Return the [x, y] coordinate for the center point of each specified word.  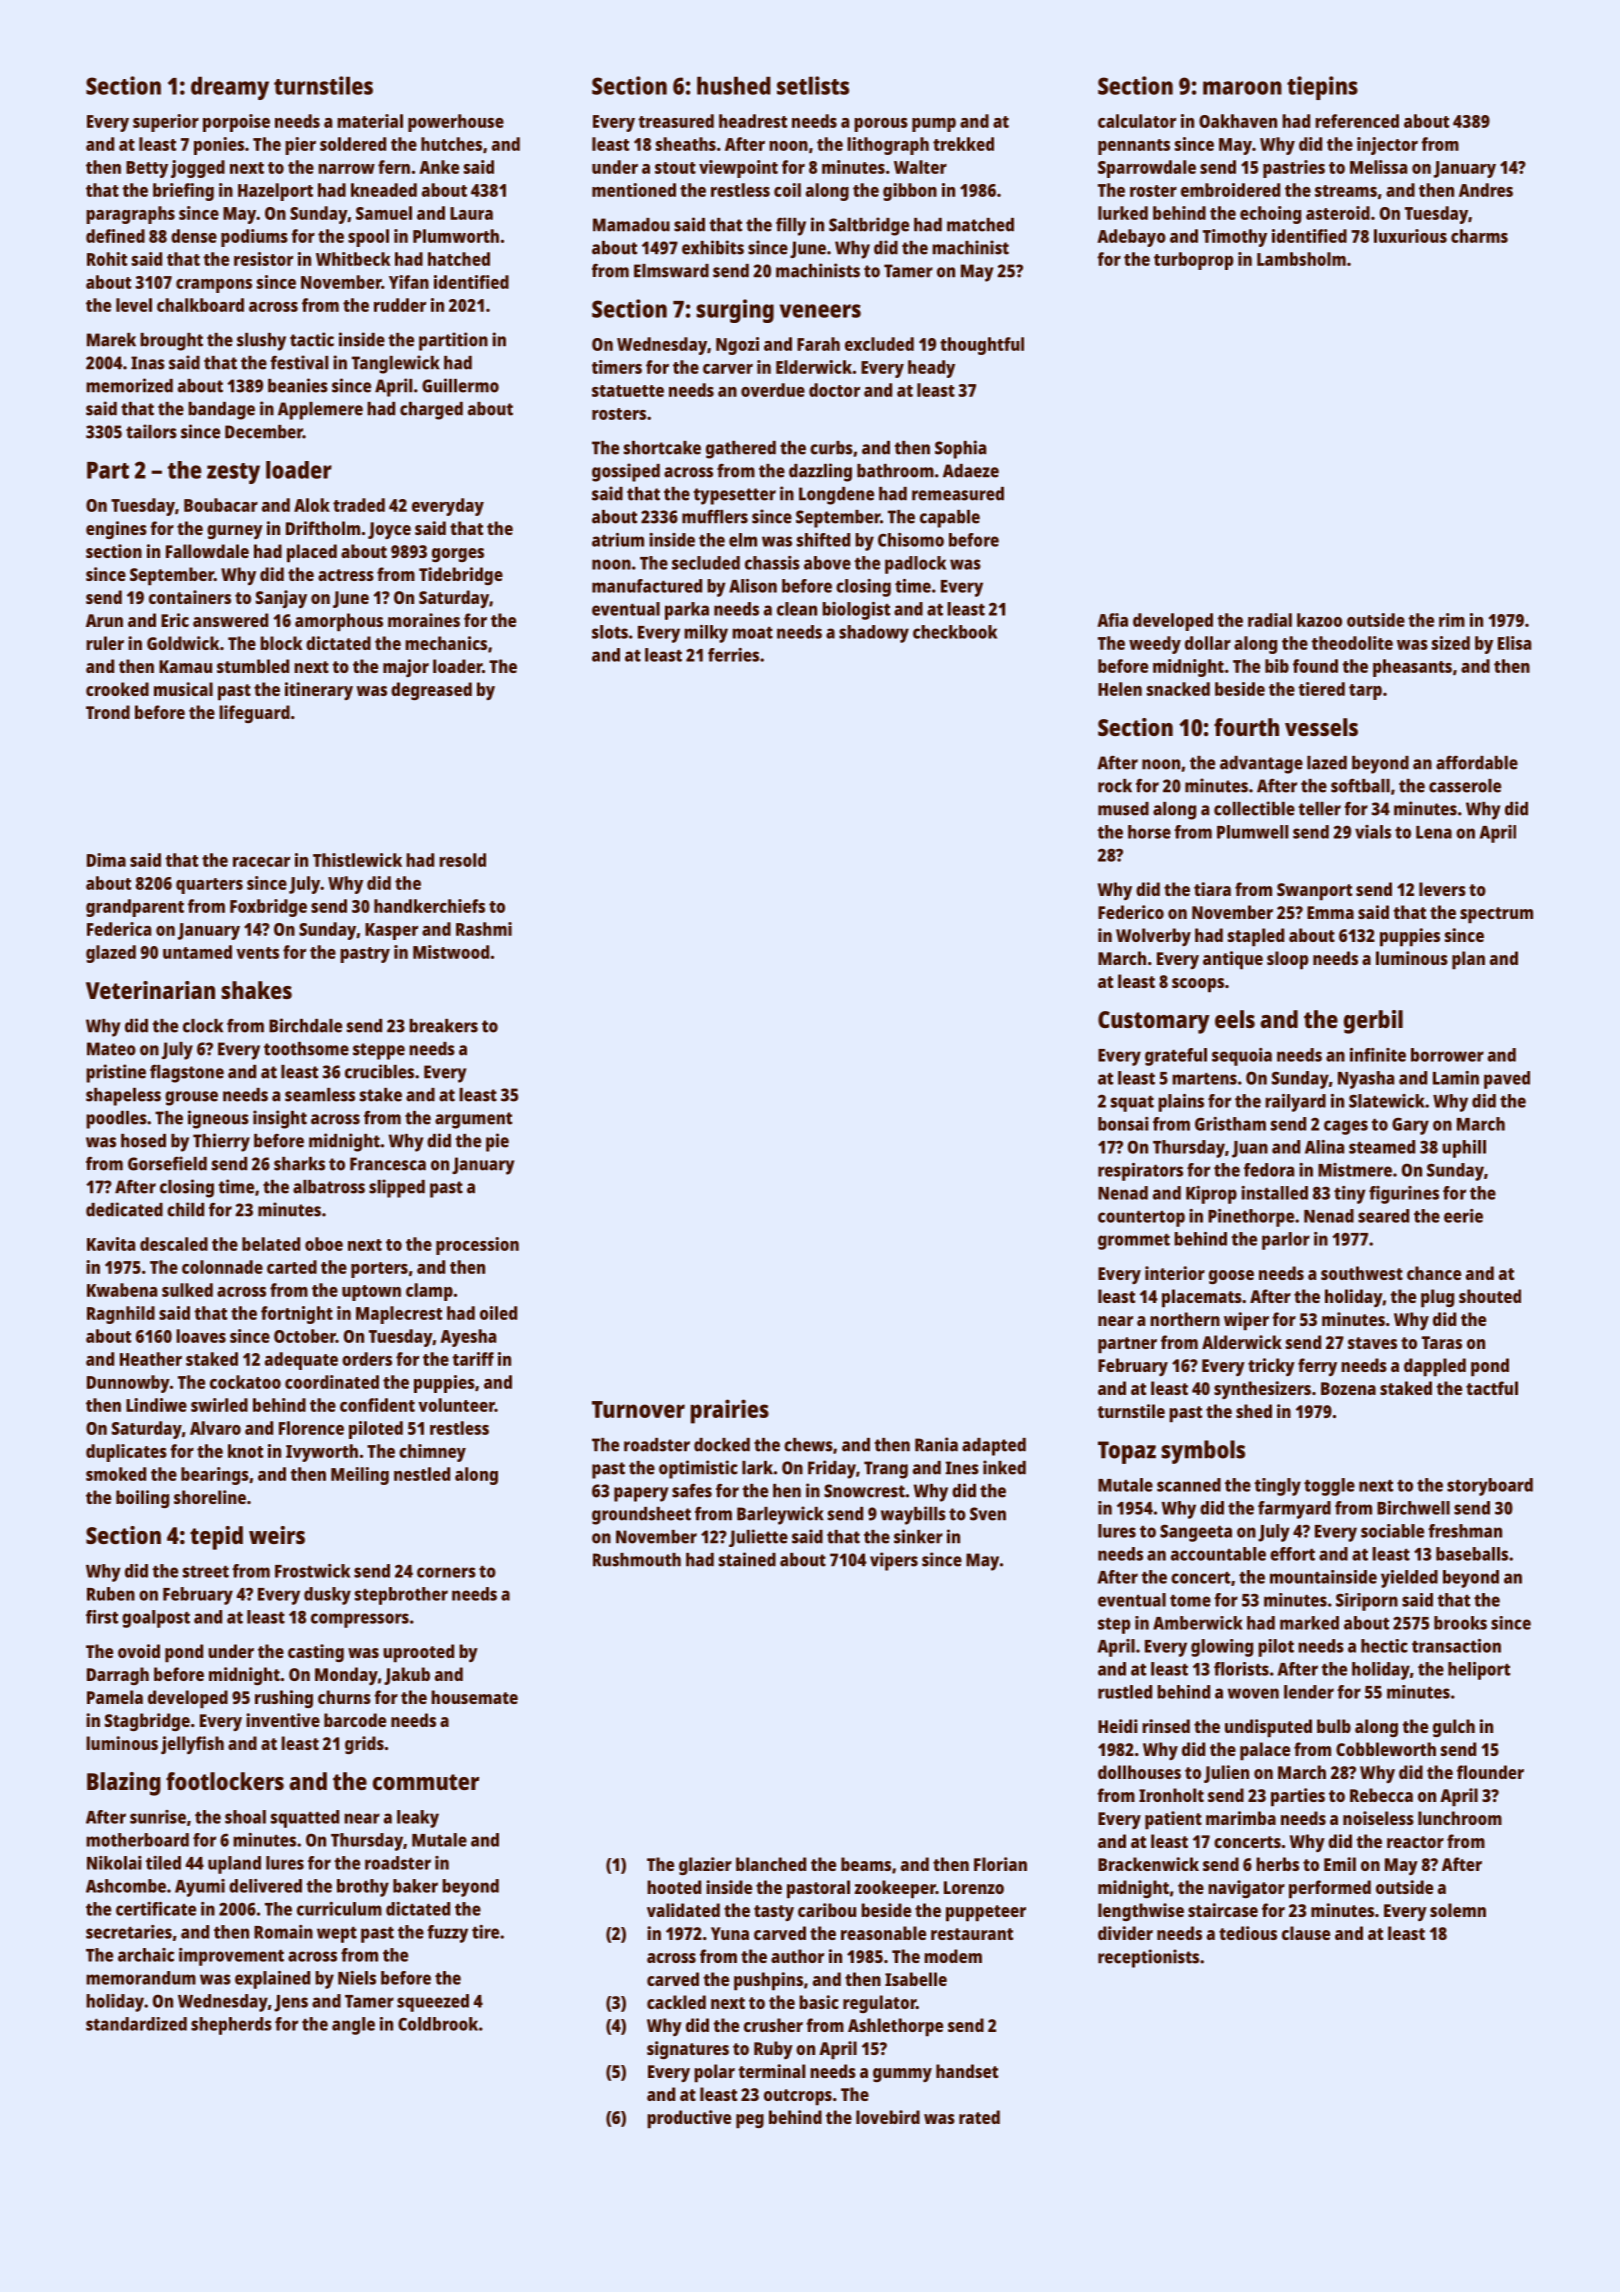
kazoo [1319, 620]
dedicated [124, 1209]
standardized [136, 2024]
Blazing [124, 1784]
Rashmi [484, 929]
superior [166, 123]
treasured [676, 121]
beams [866, 1864]
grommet [1134, 1241]
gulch [1454, 1728]
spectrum [1496, 915]
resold [462, 860]
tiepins [1322, 88]
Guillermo [460, 385]
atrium [618, 540]
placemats [1202, 1298]
